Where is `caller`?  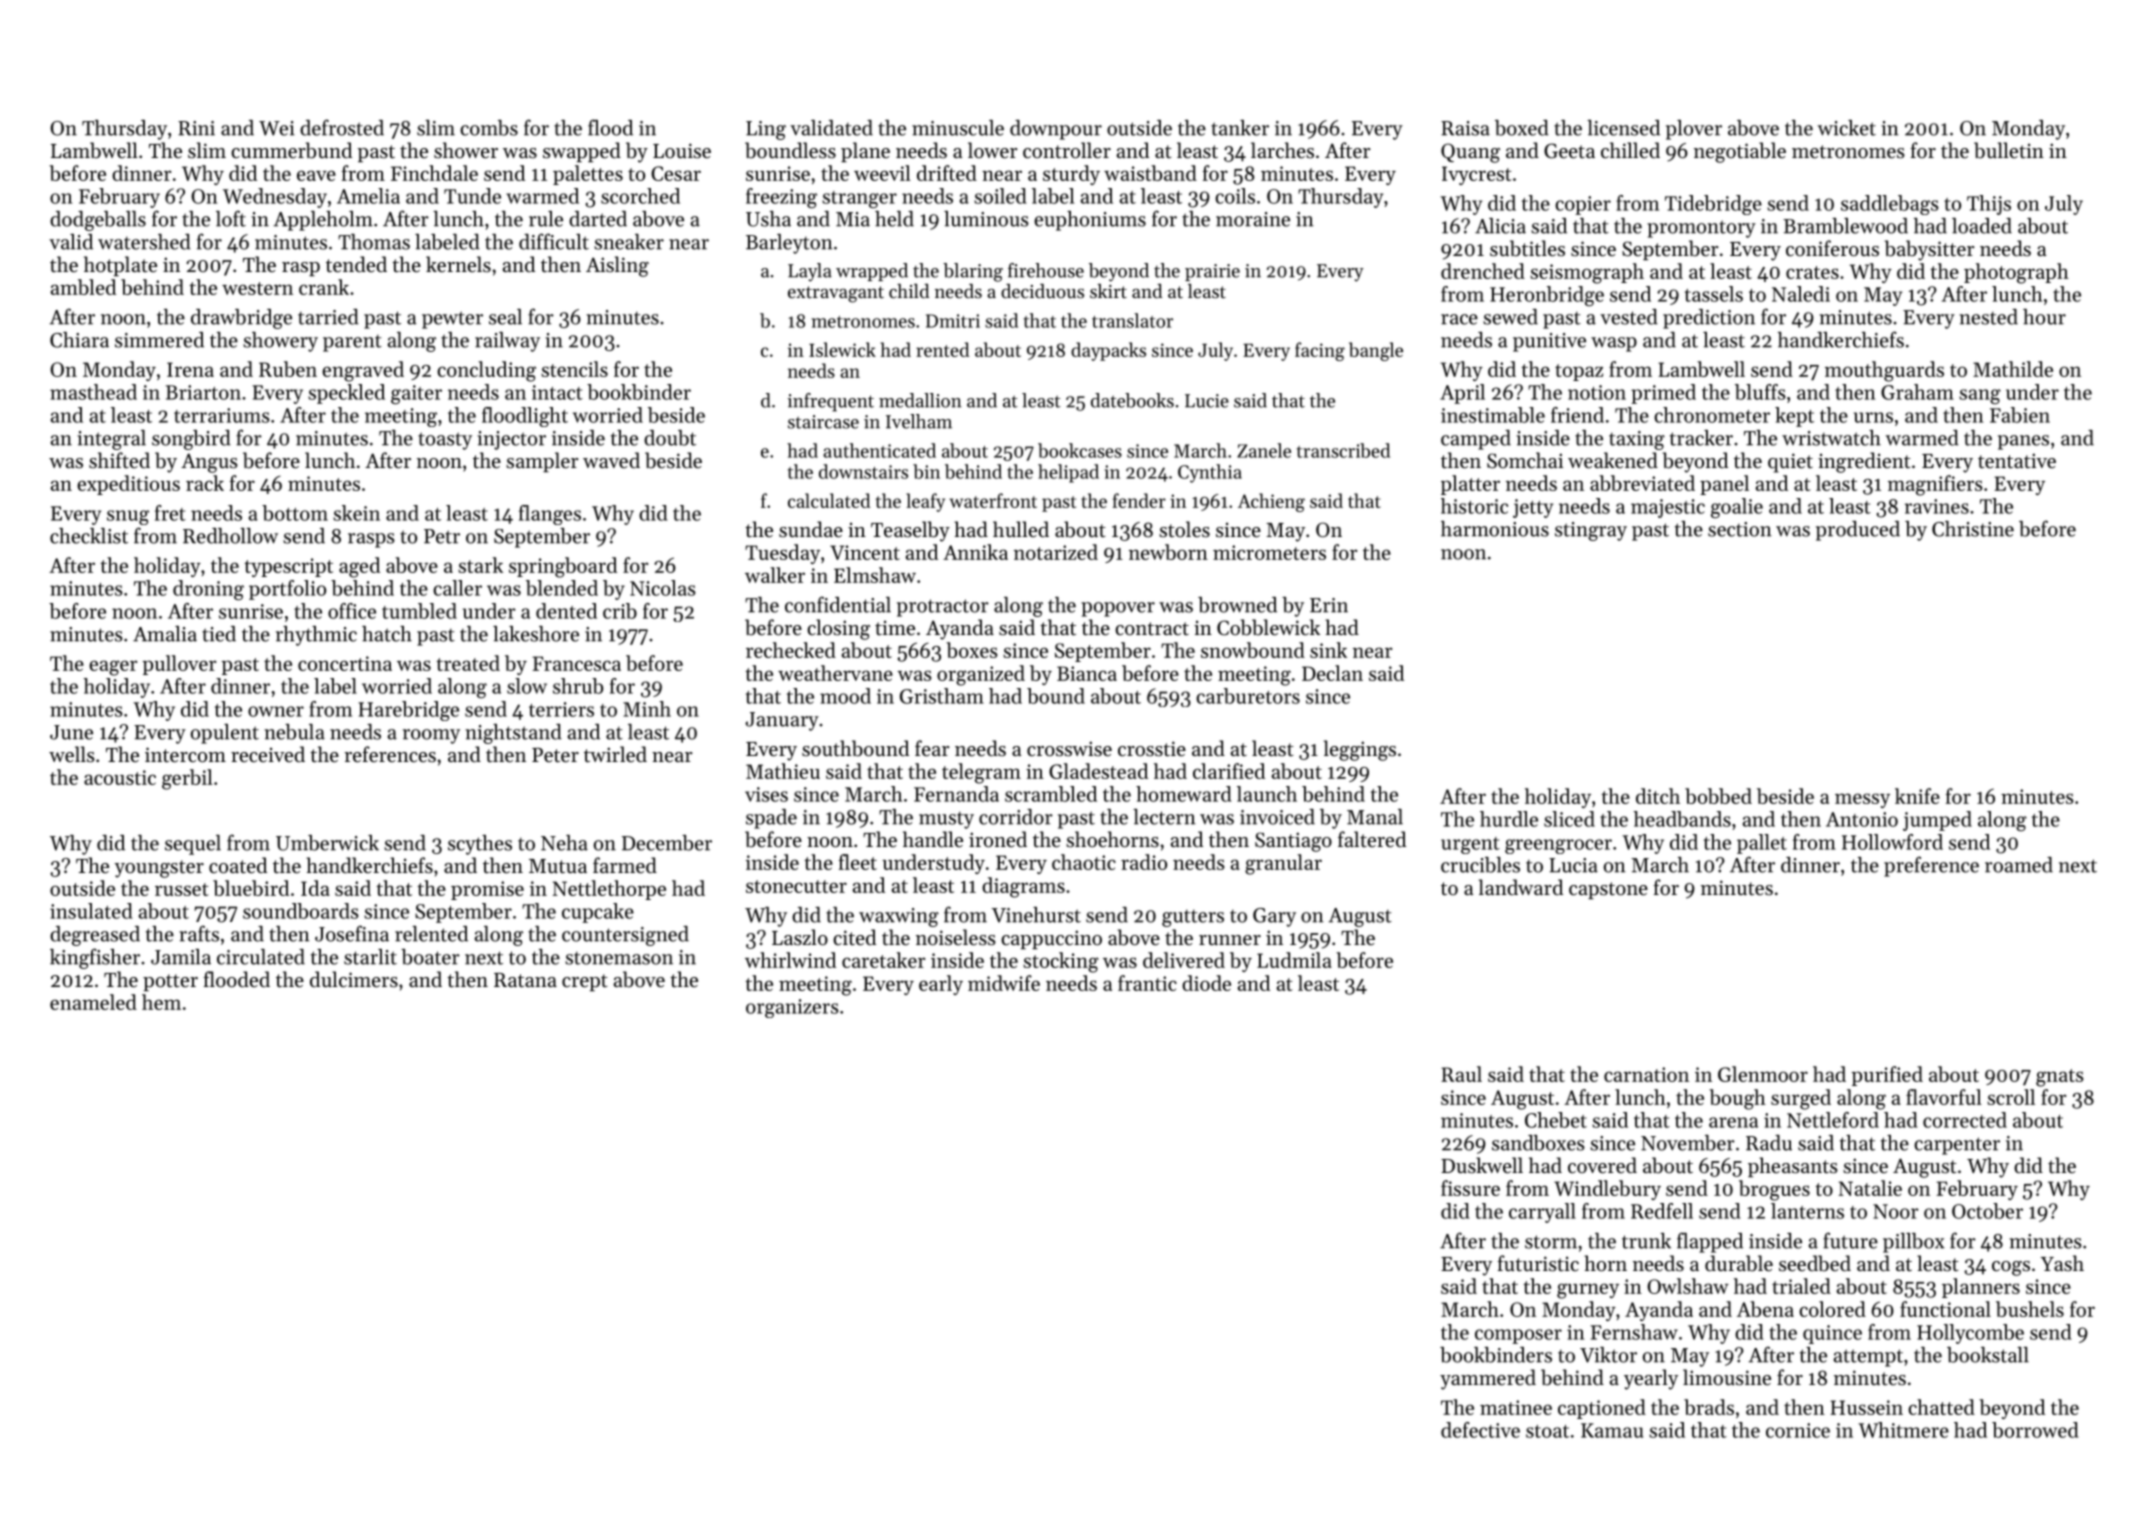
caller is located at coordinates (457, 588).
